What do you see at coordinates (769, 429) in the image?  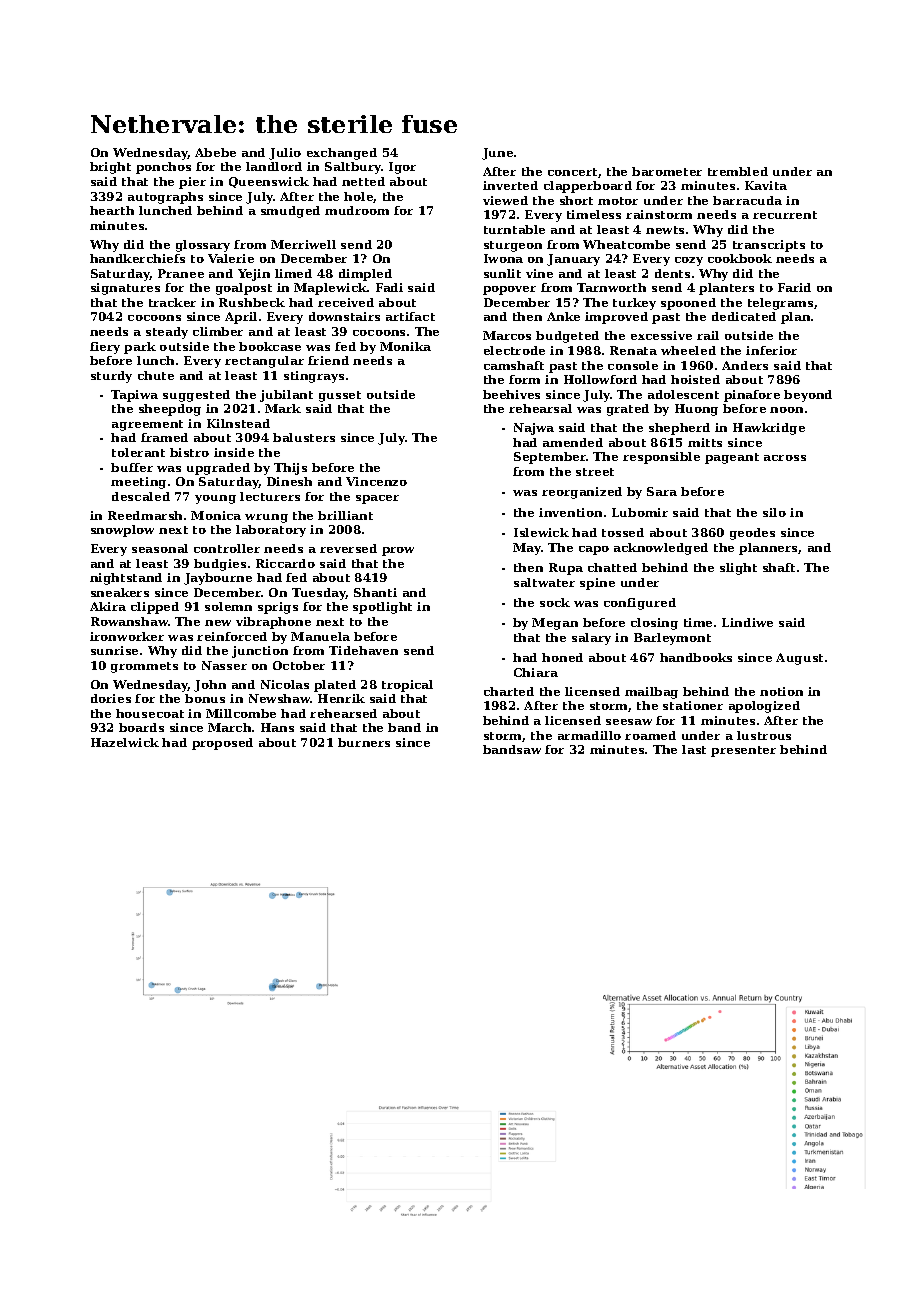 I see `Hawkridge` at bounding box center [769, 429].
